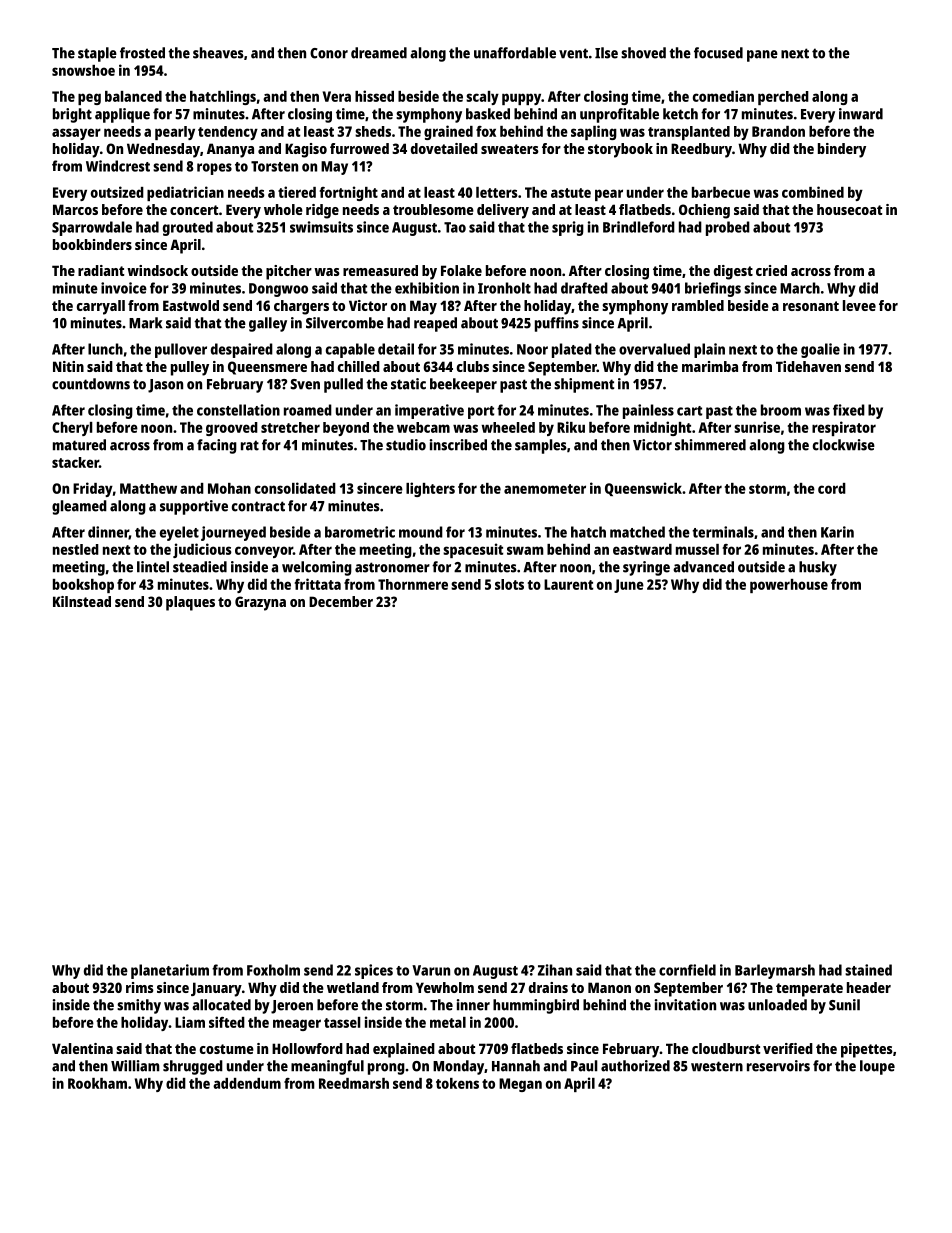 This screenshot has width=952, height=1233. Describe the element at coordinates (555, 970) in the screenshot. I see `Zihan` at that location.
